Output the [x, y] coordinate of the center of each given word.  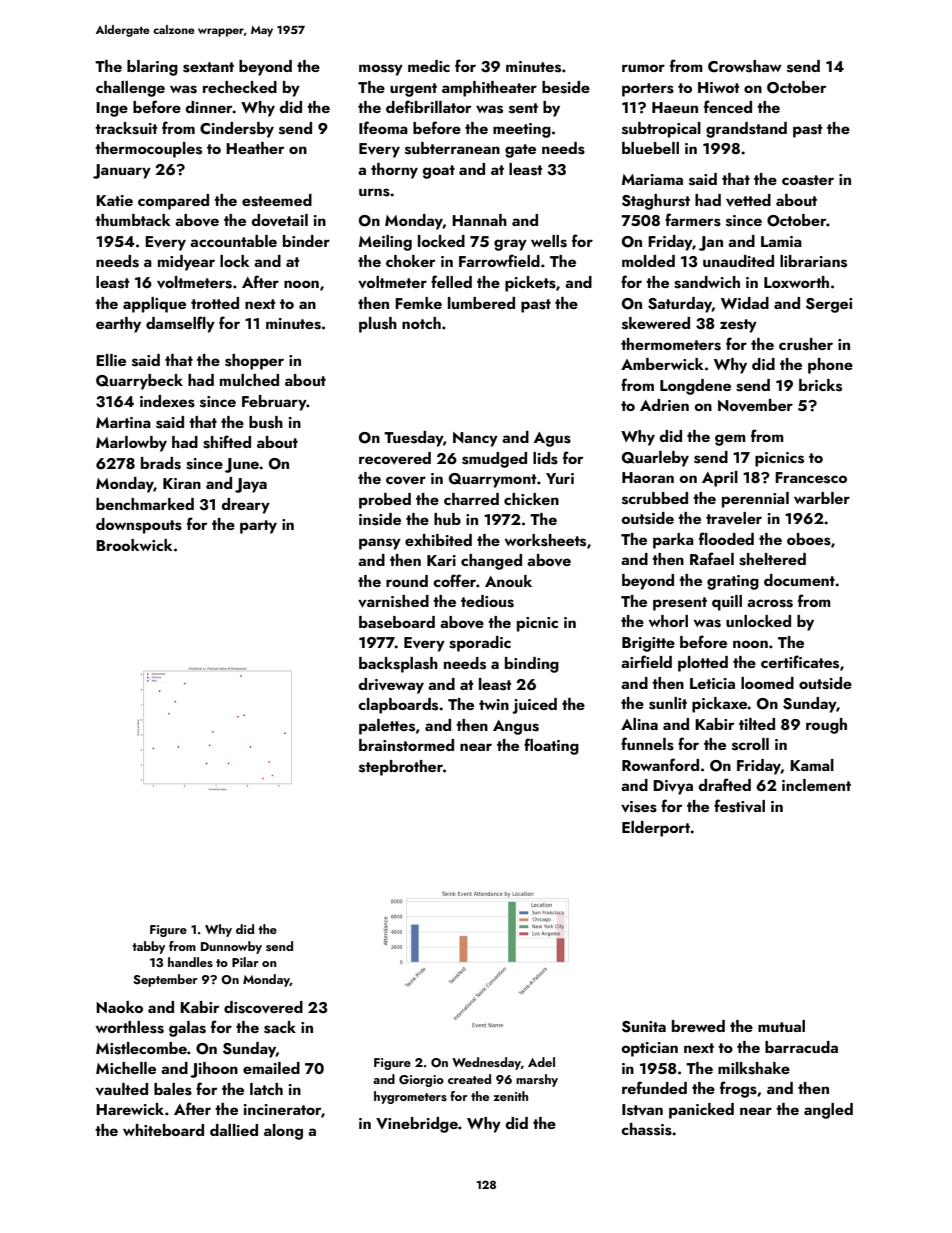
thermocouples [148, 150]
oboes [809, 539]
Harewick [130, 1109]
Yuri [560, 478]
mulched [249, 380]
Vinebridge [417, 1125]
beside [566, 87]
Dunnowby [231, 947]
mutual [781, 1026]
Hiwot [719, 87]
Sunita [644, 1027]
